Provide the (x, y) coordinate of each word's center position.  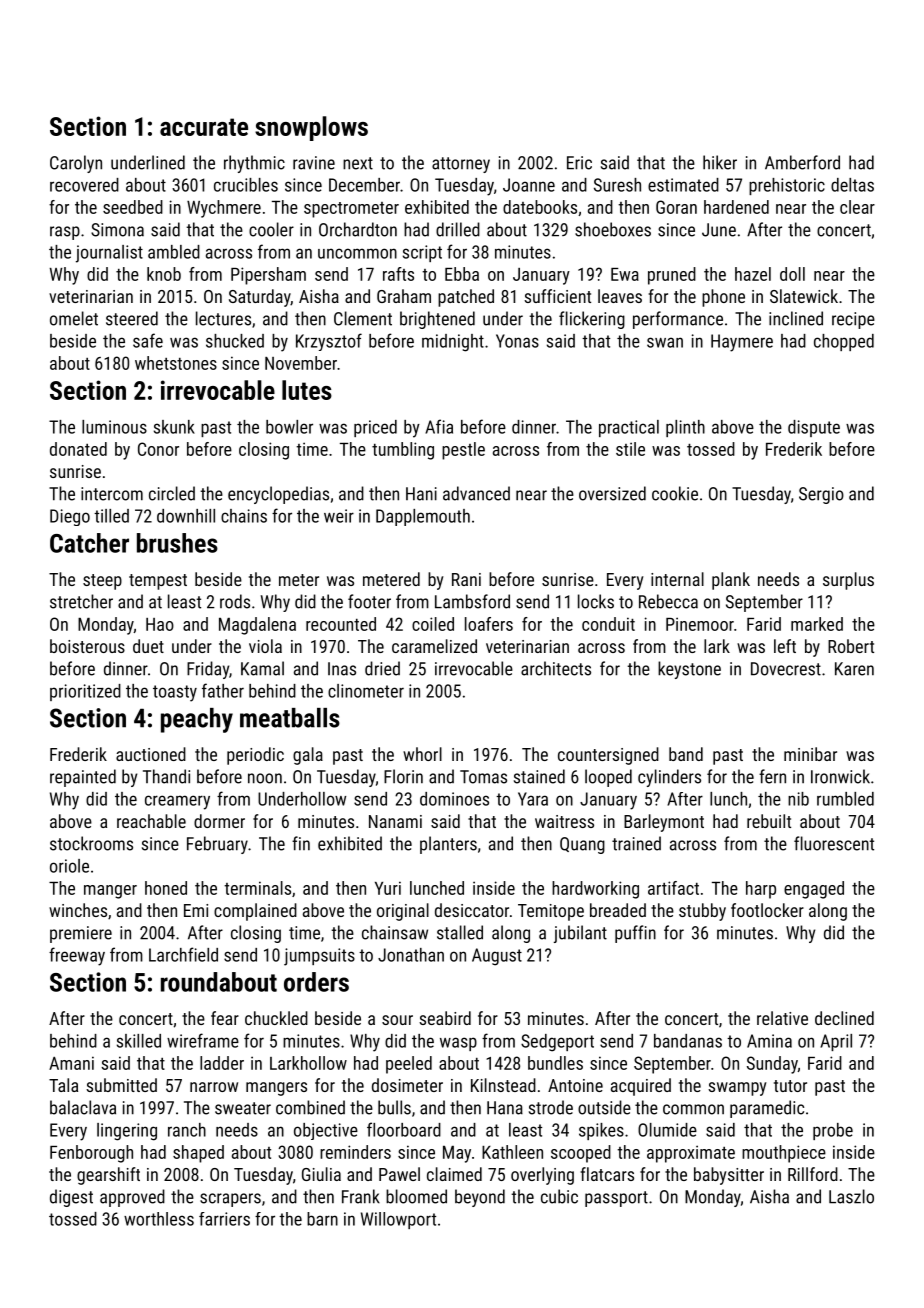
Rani (466, 579)
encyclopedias (278, 495)
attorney (461, 165)
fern (772, 776)
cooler (271, 229)
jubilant (580, 934)
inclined (796, 318)
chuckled (276, 1018)
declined (844, 1018)
